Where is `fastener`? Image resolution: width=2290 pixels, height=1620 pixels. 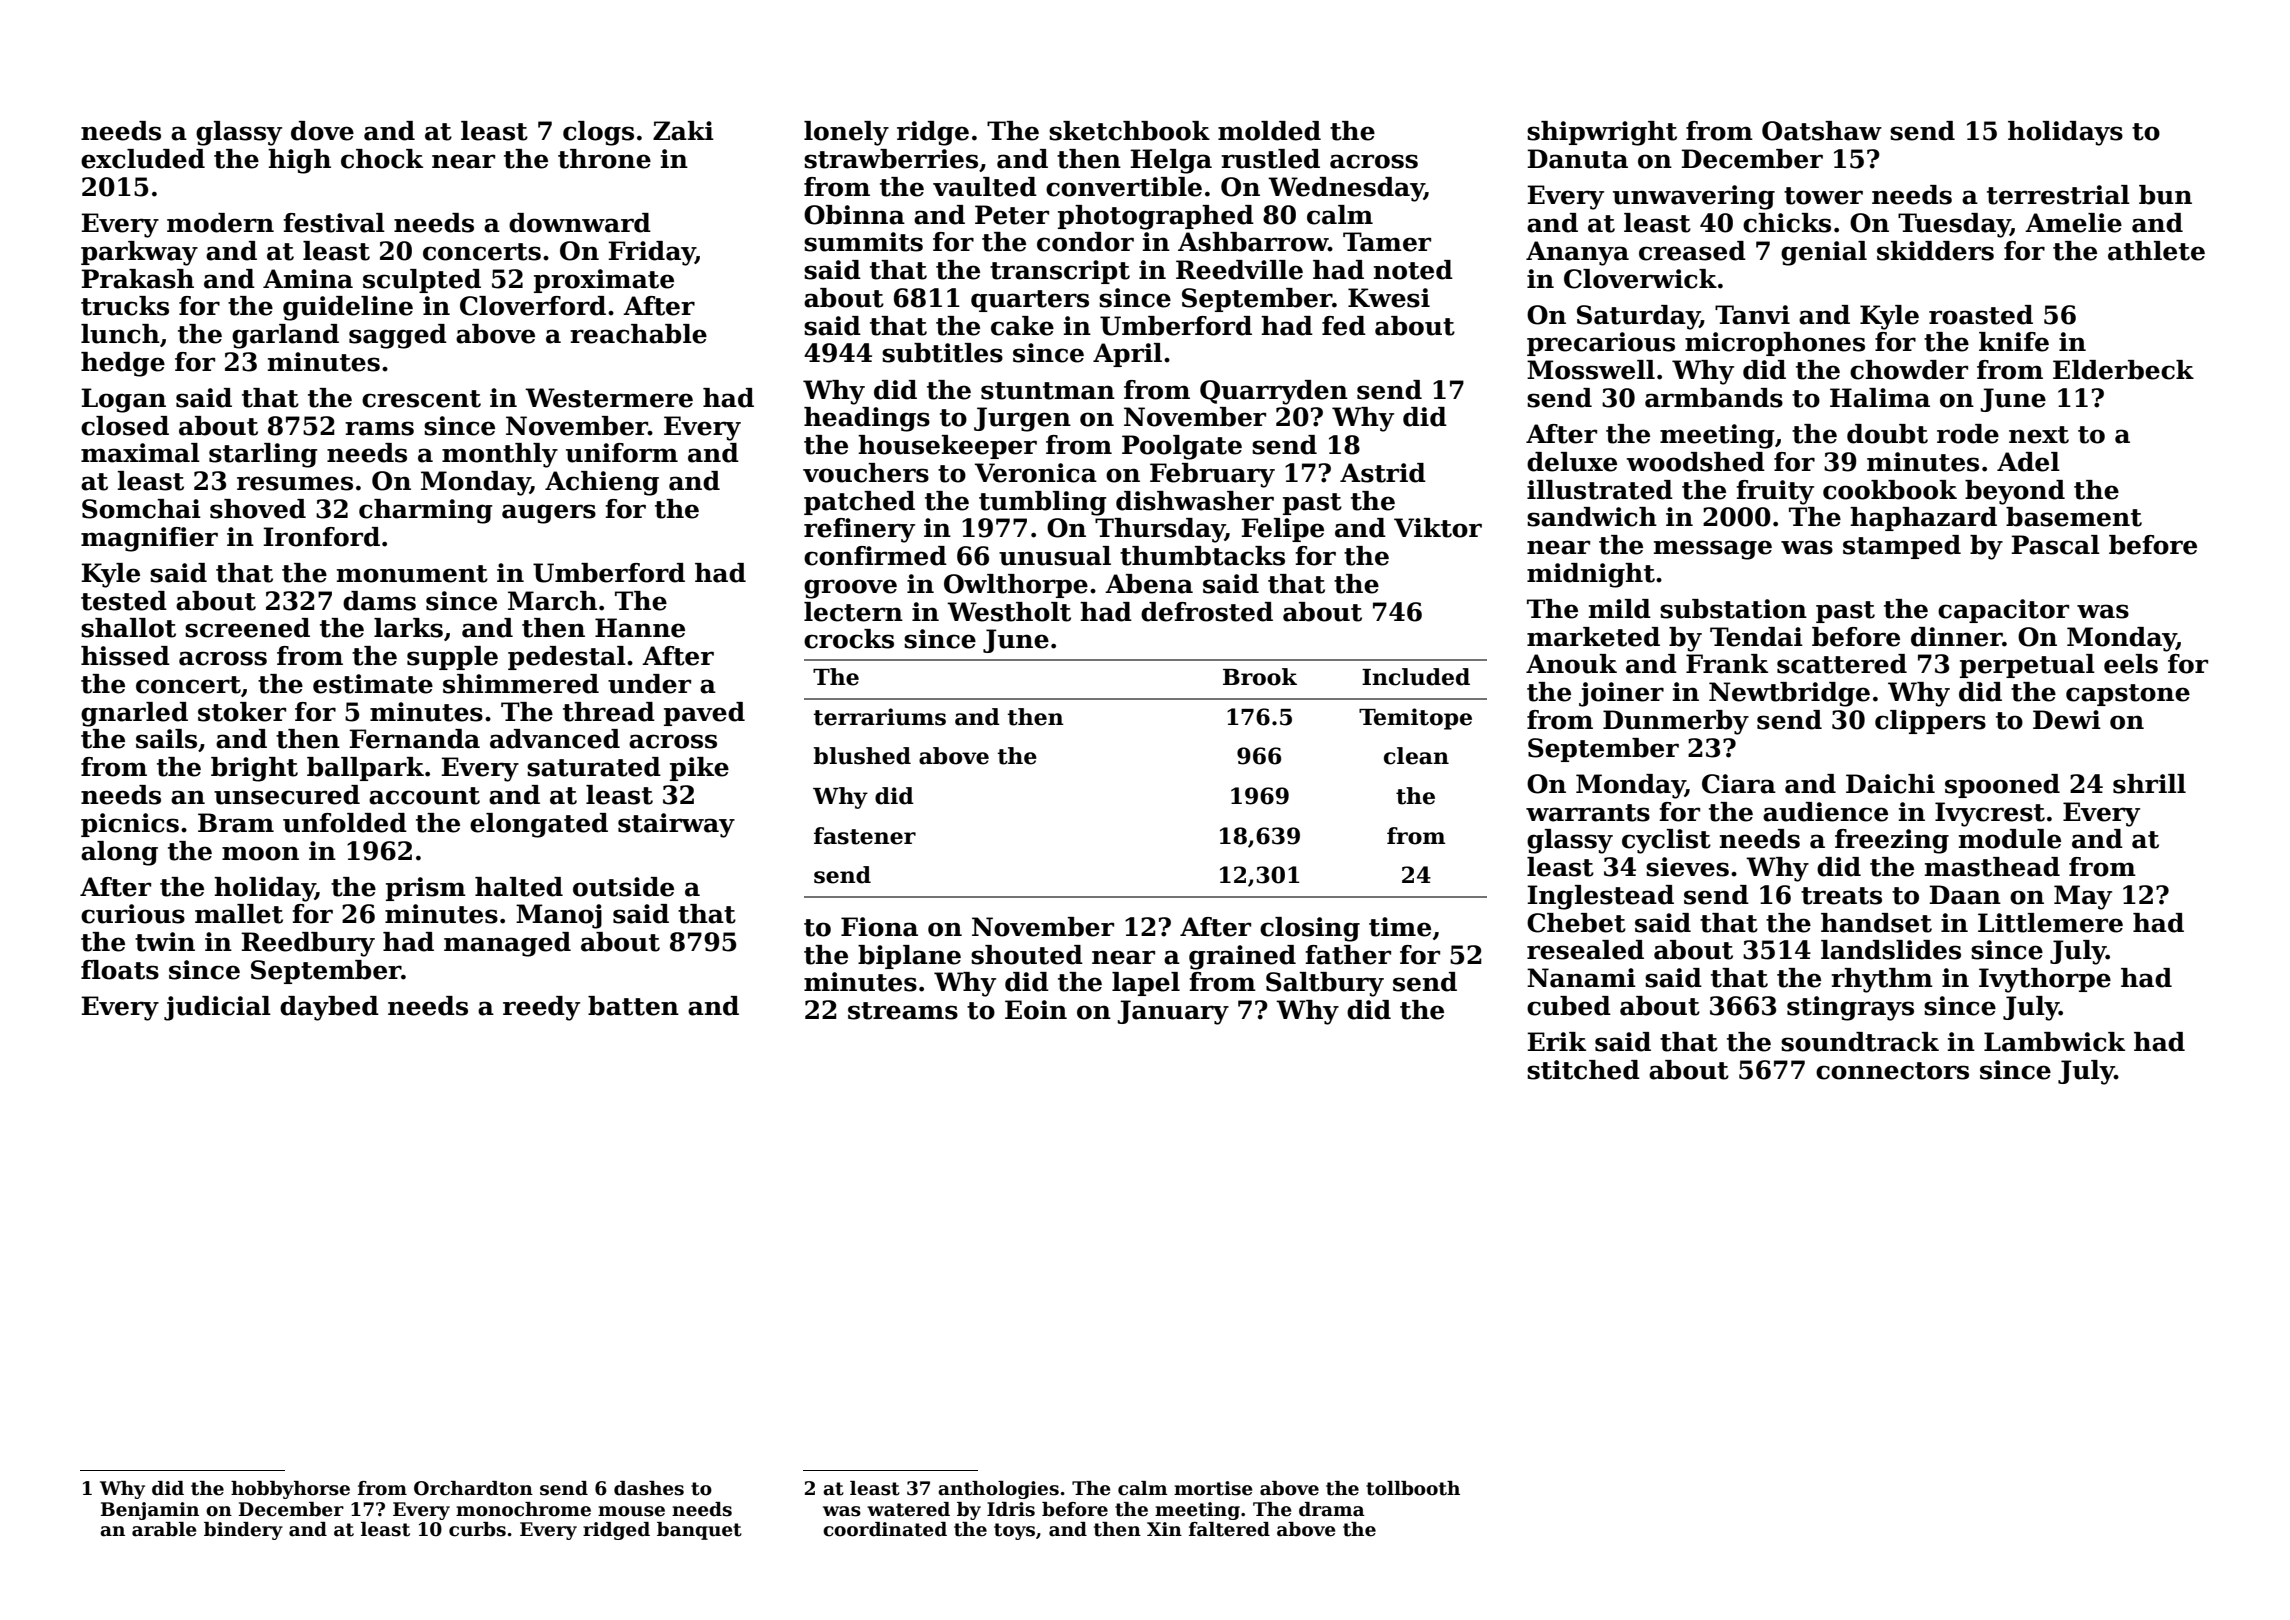 fastener is located at coordinates (865, 836).
